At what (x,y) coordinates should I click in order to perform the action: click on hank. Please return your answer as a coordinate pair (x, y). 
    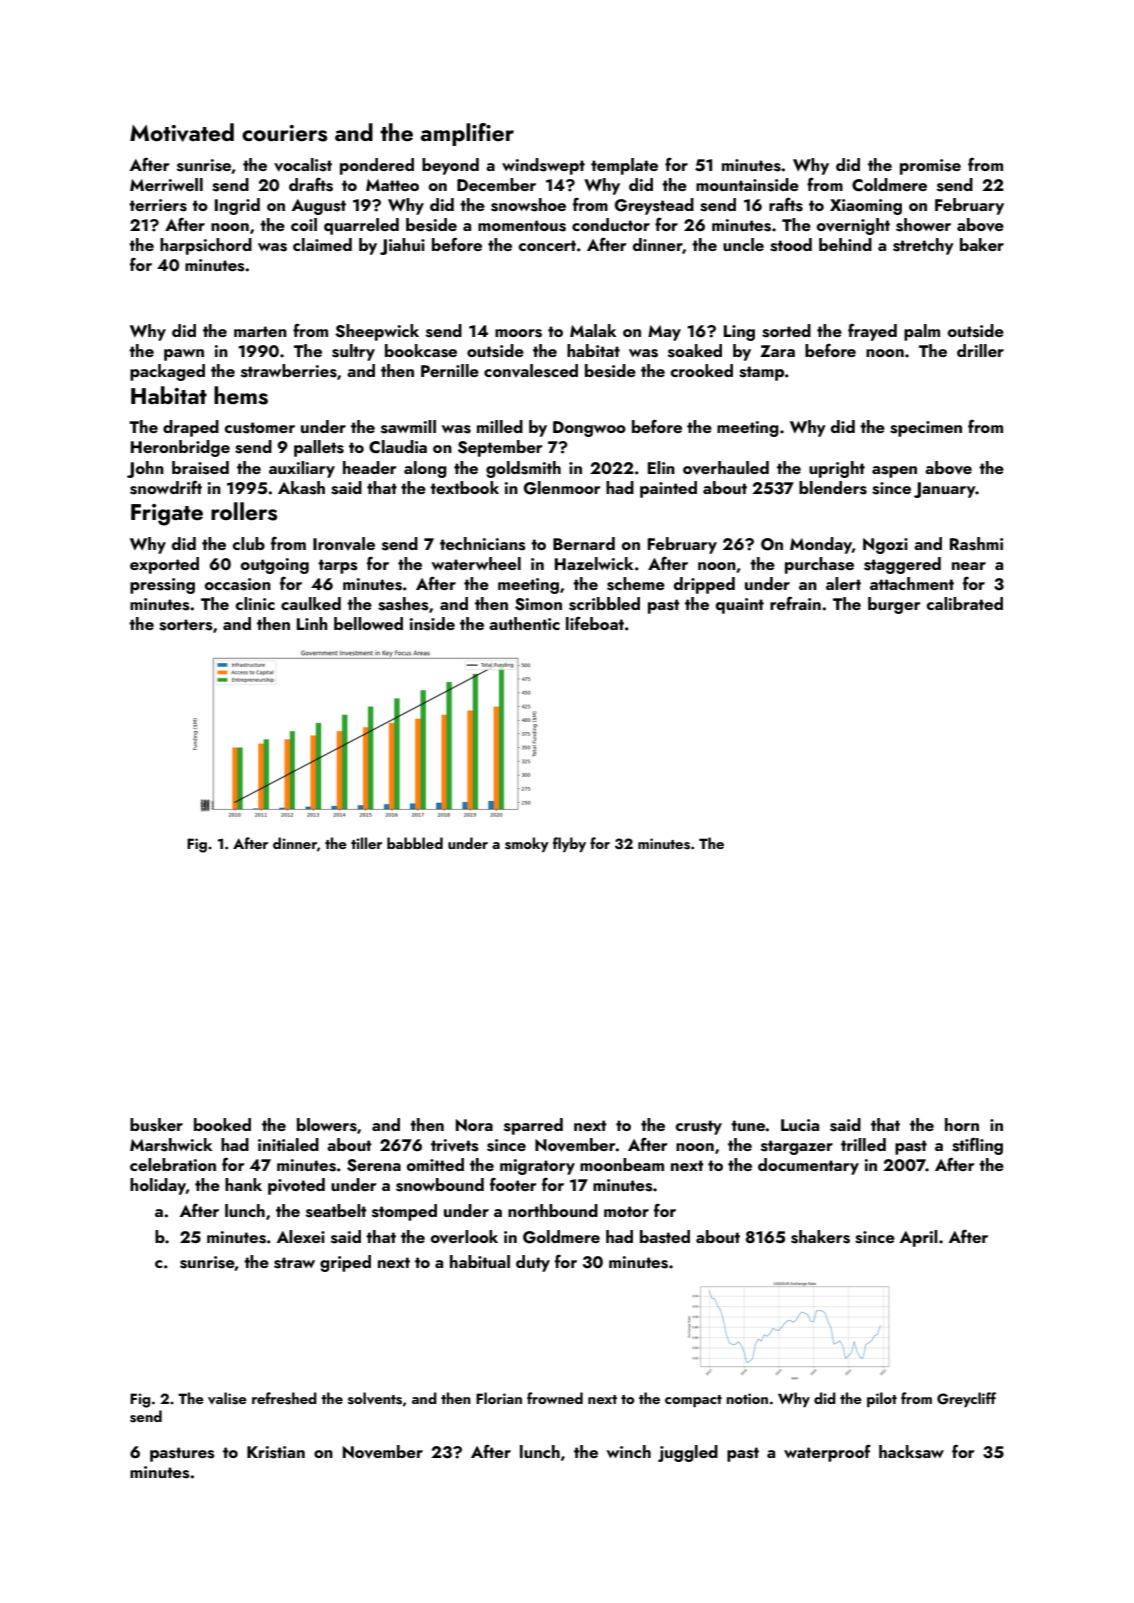
    Looking at the image, I should click on (243, 1184).
